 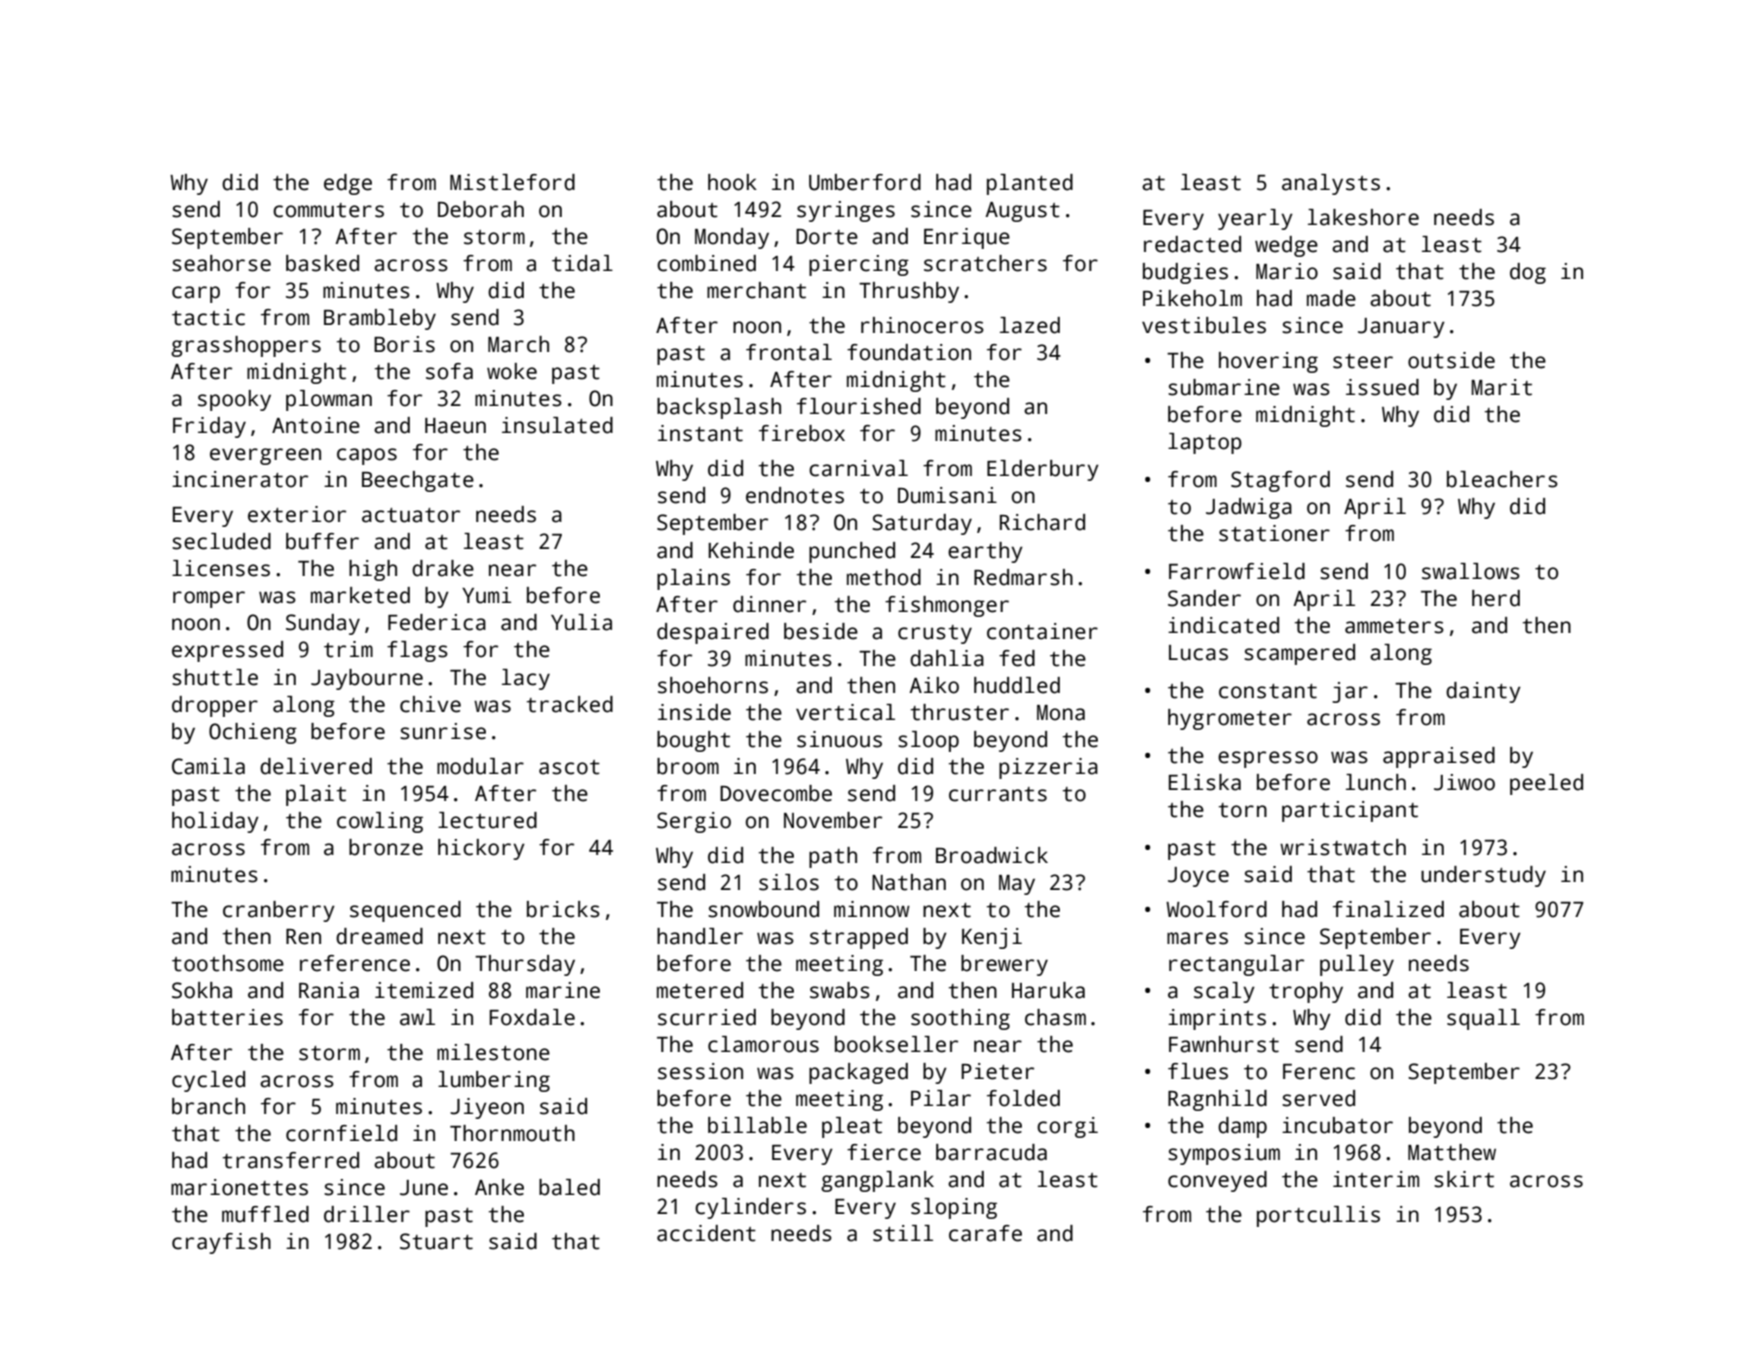 I want to click on made, so click(x=1331, y=298).
